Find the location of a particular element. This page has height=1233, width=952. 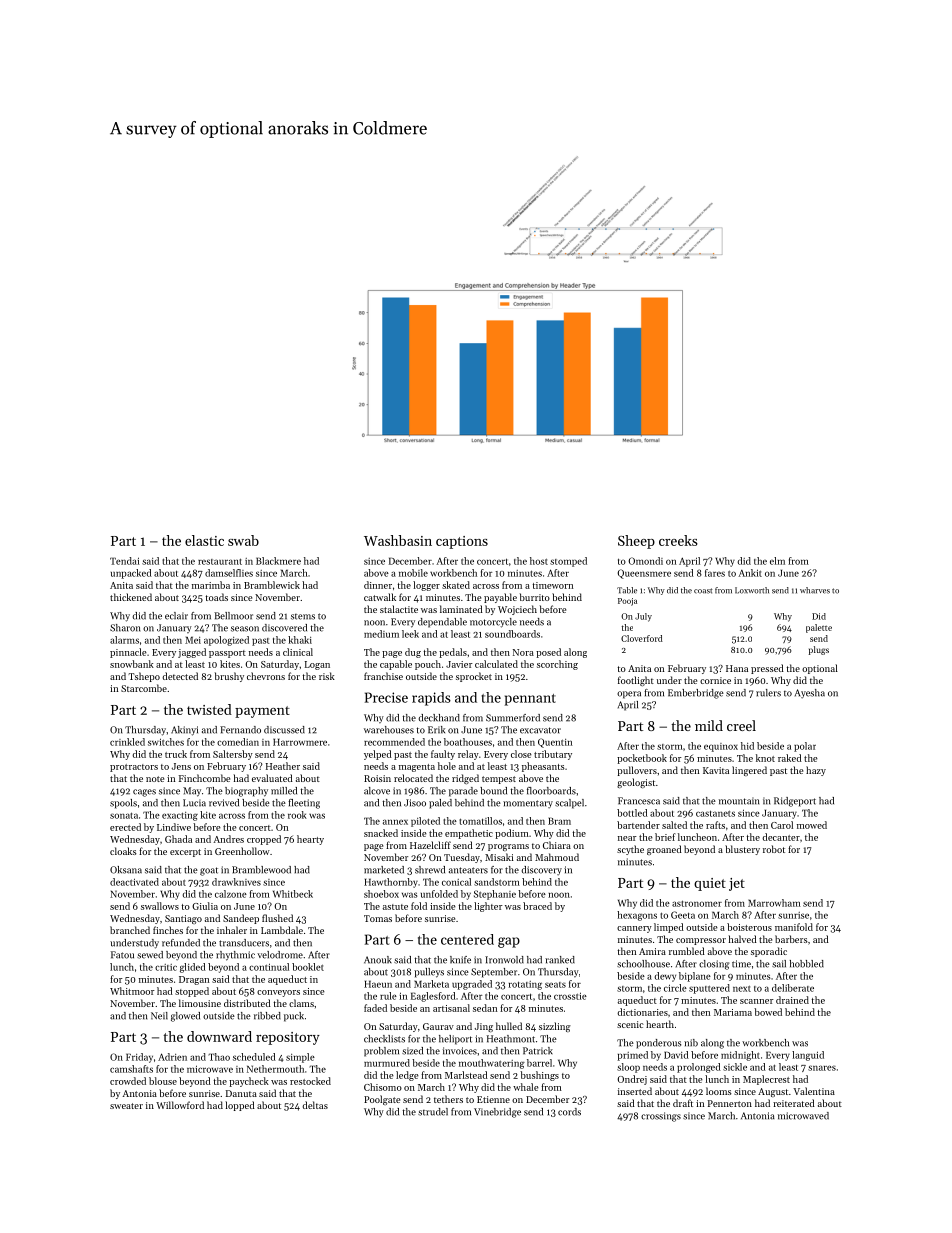

captions is located at coordinates (462, 542).
